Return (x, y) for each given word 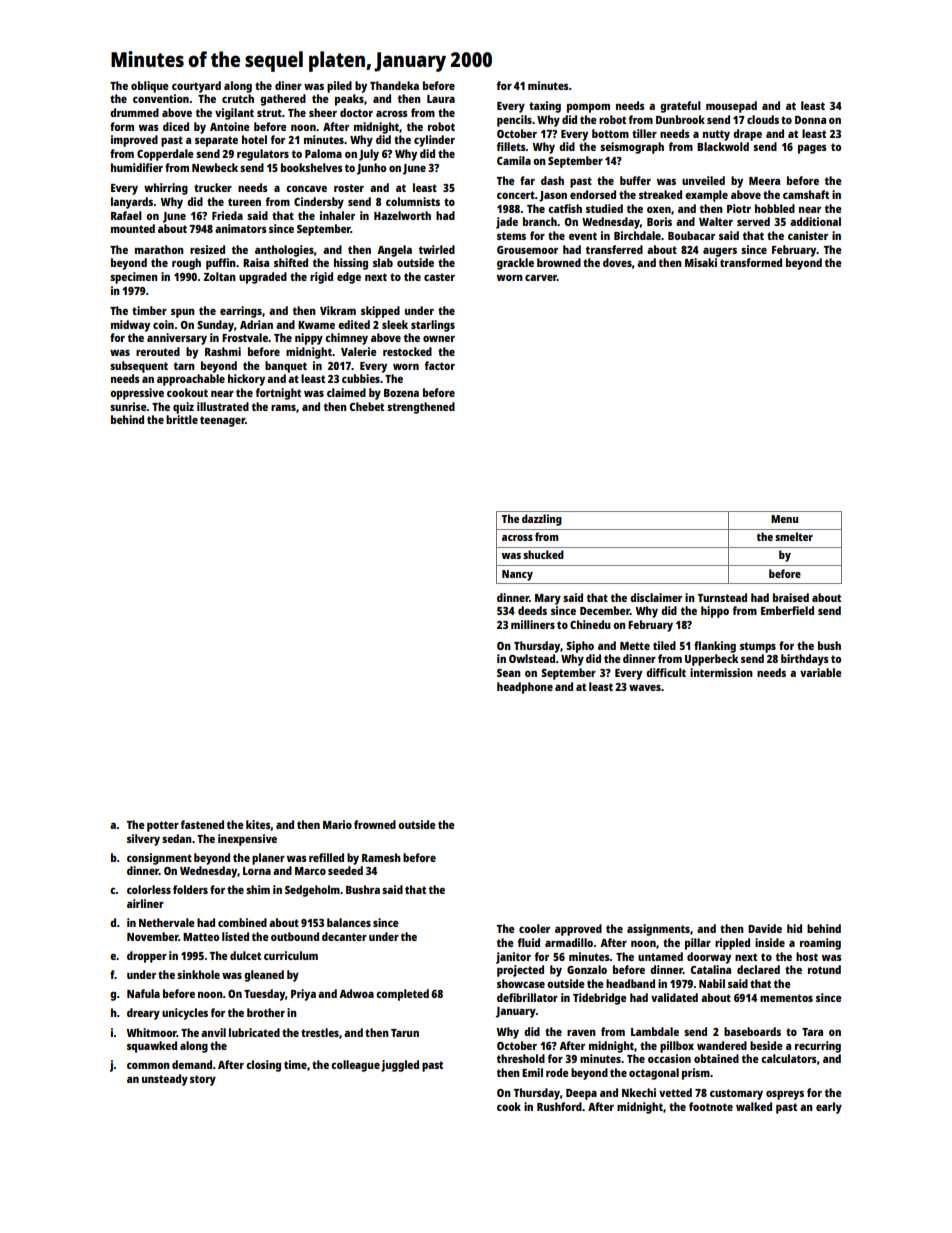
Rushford (559, 1106)
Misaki (701, 262)
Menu (784, 519)
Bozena (401, 393)
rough (186, 264)
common (148, 1065)
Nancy (517, 575)
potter (163, 826)
